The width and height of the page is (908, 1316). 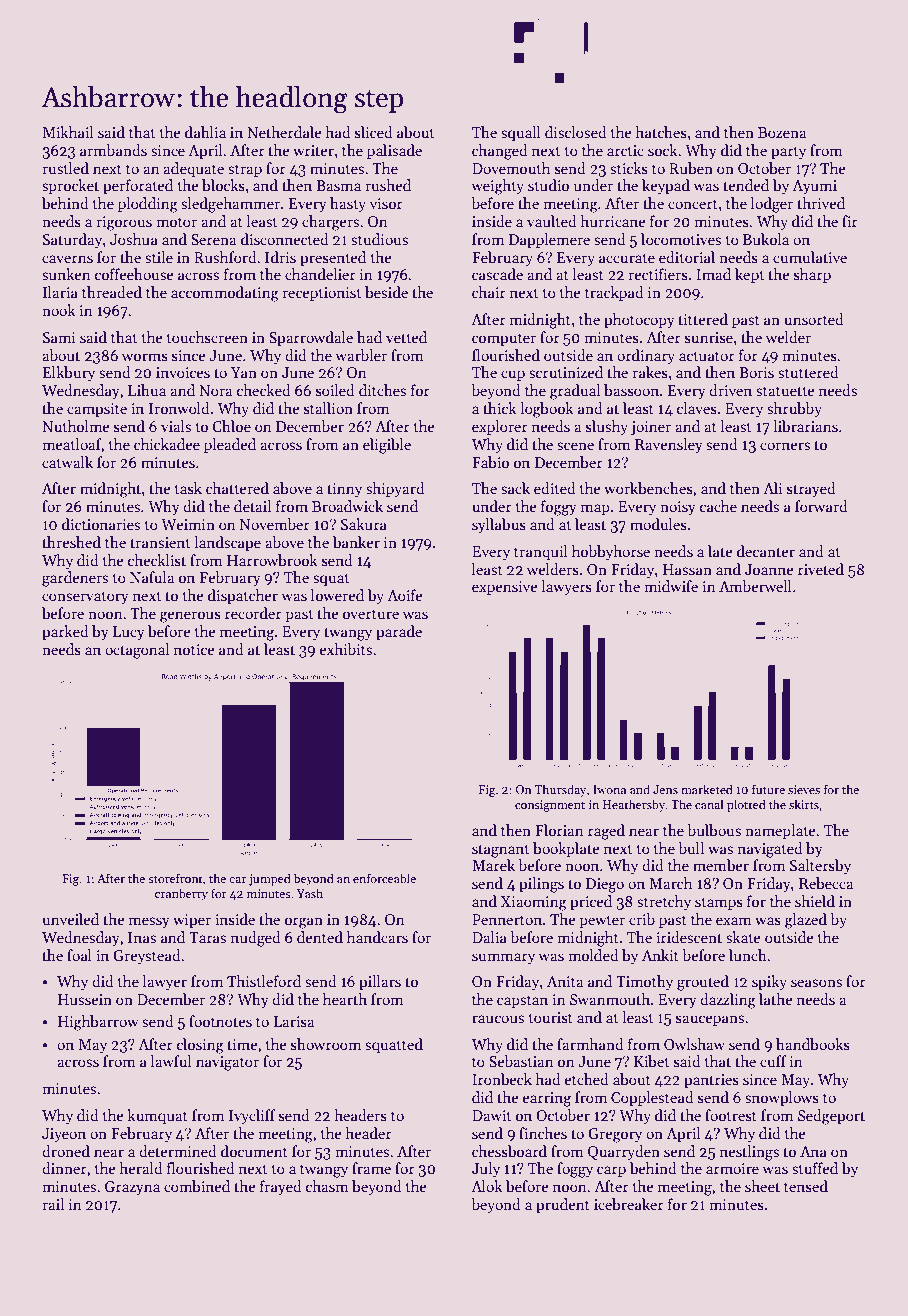 I want to click on storefront, so click(x=175, y=878).
